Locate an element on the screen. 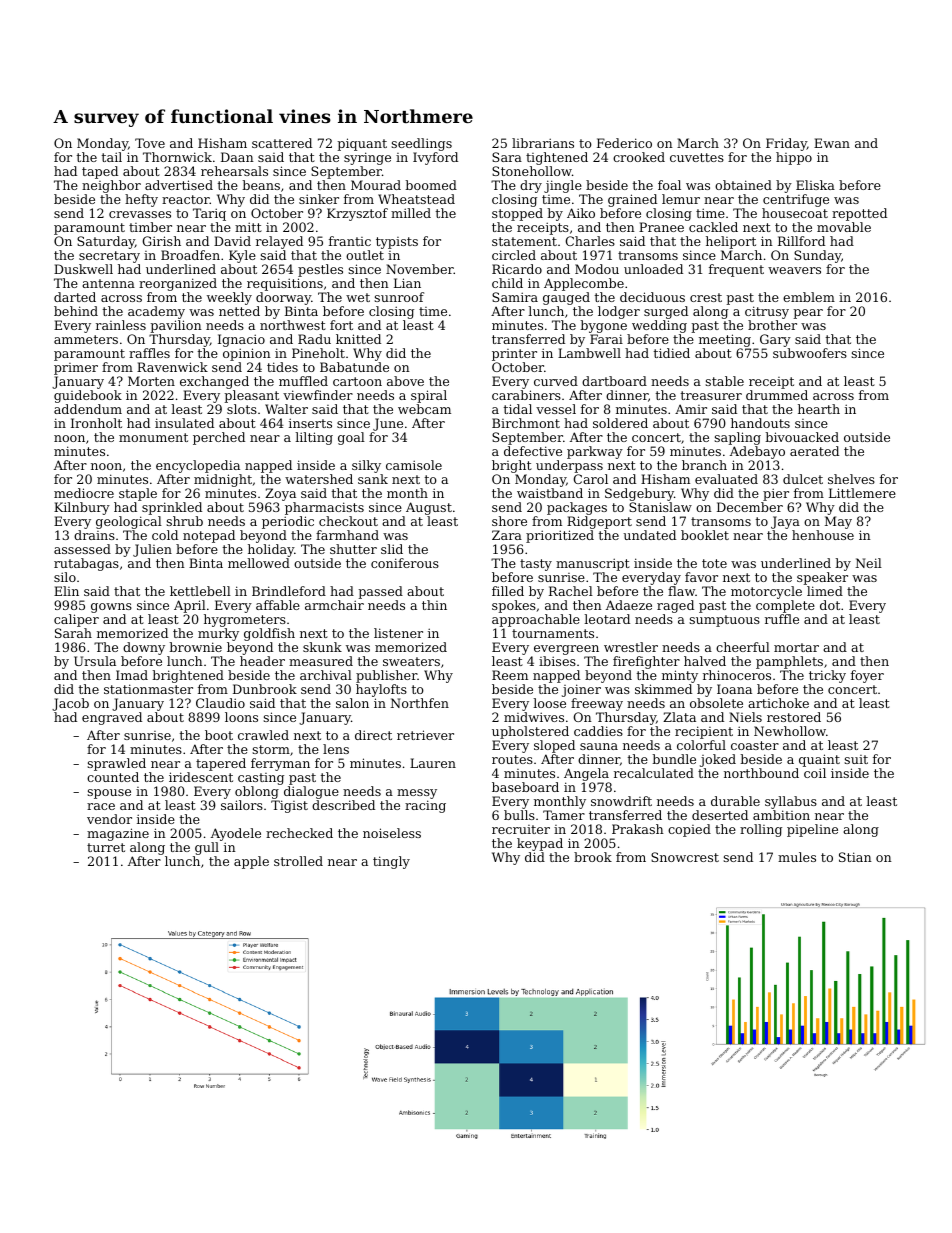  underpass is located at coordinates (569, 466).
